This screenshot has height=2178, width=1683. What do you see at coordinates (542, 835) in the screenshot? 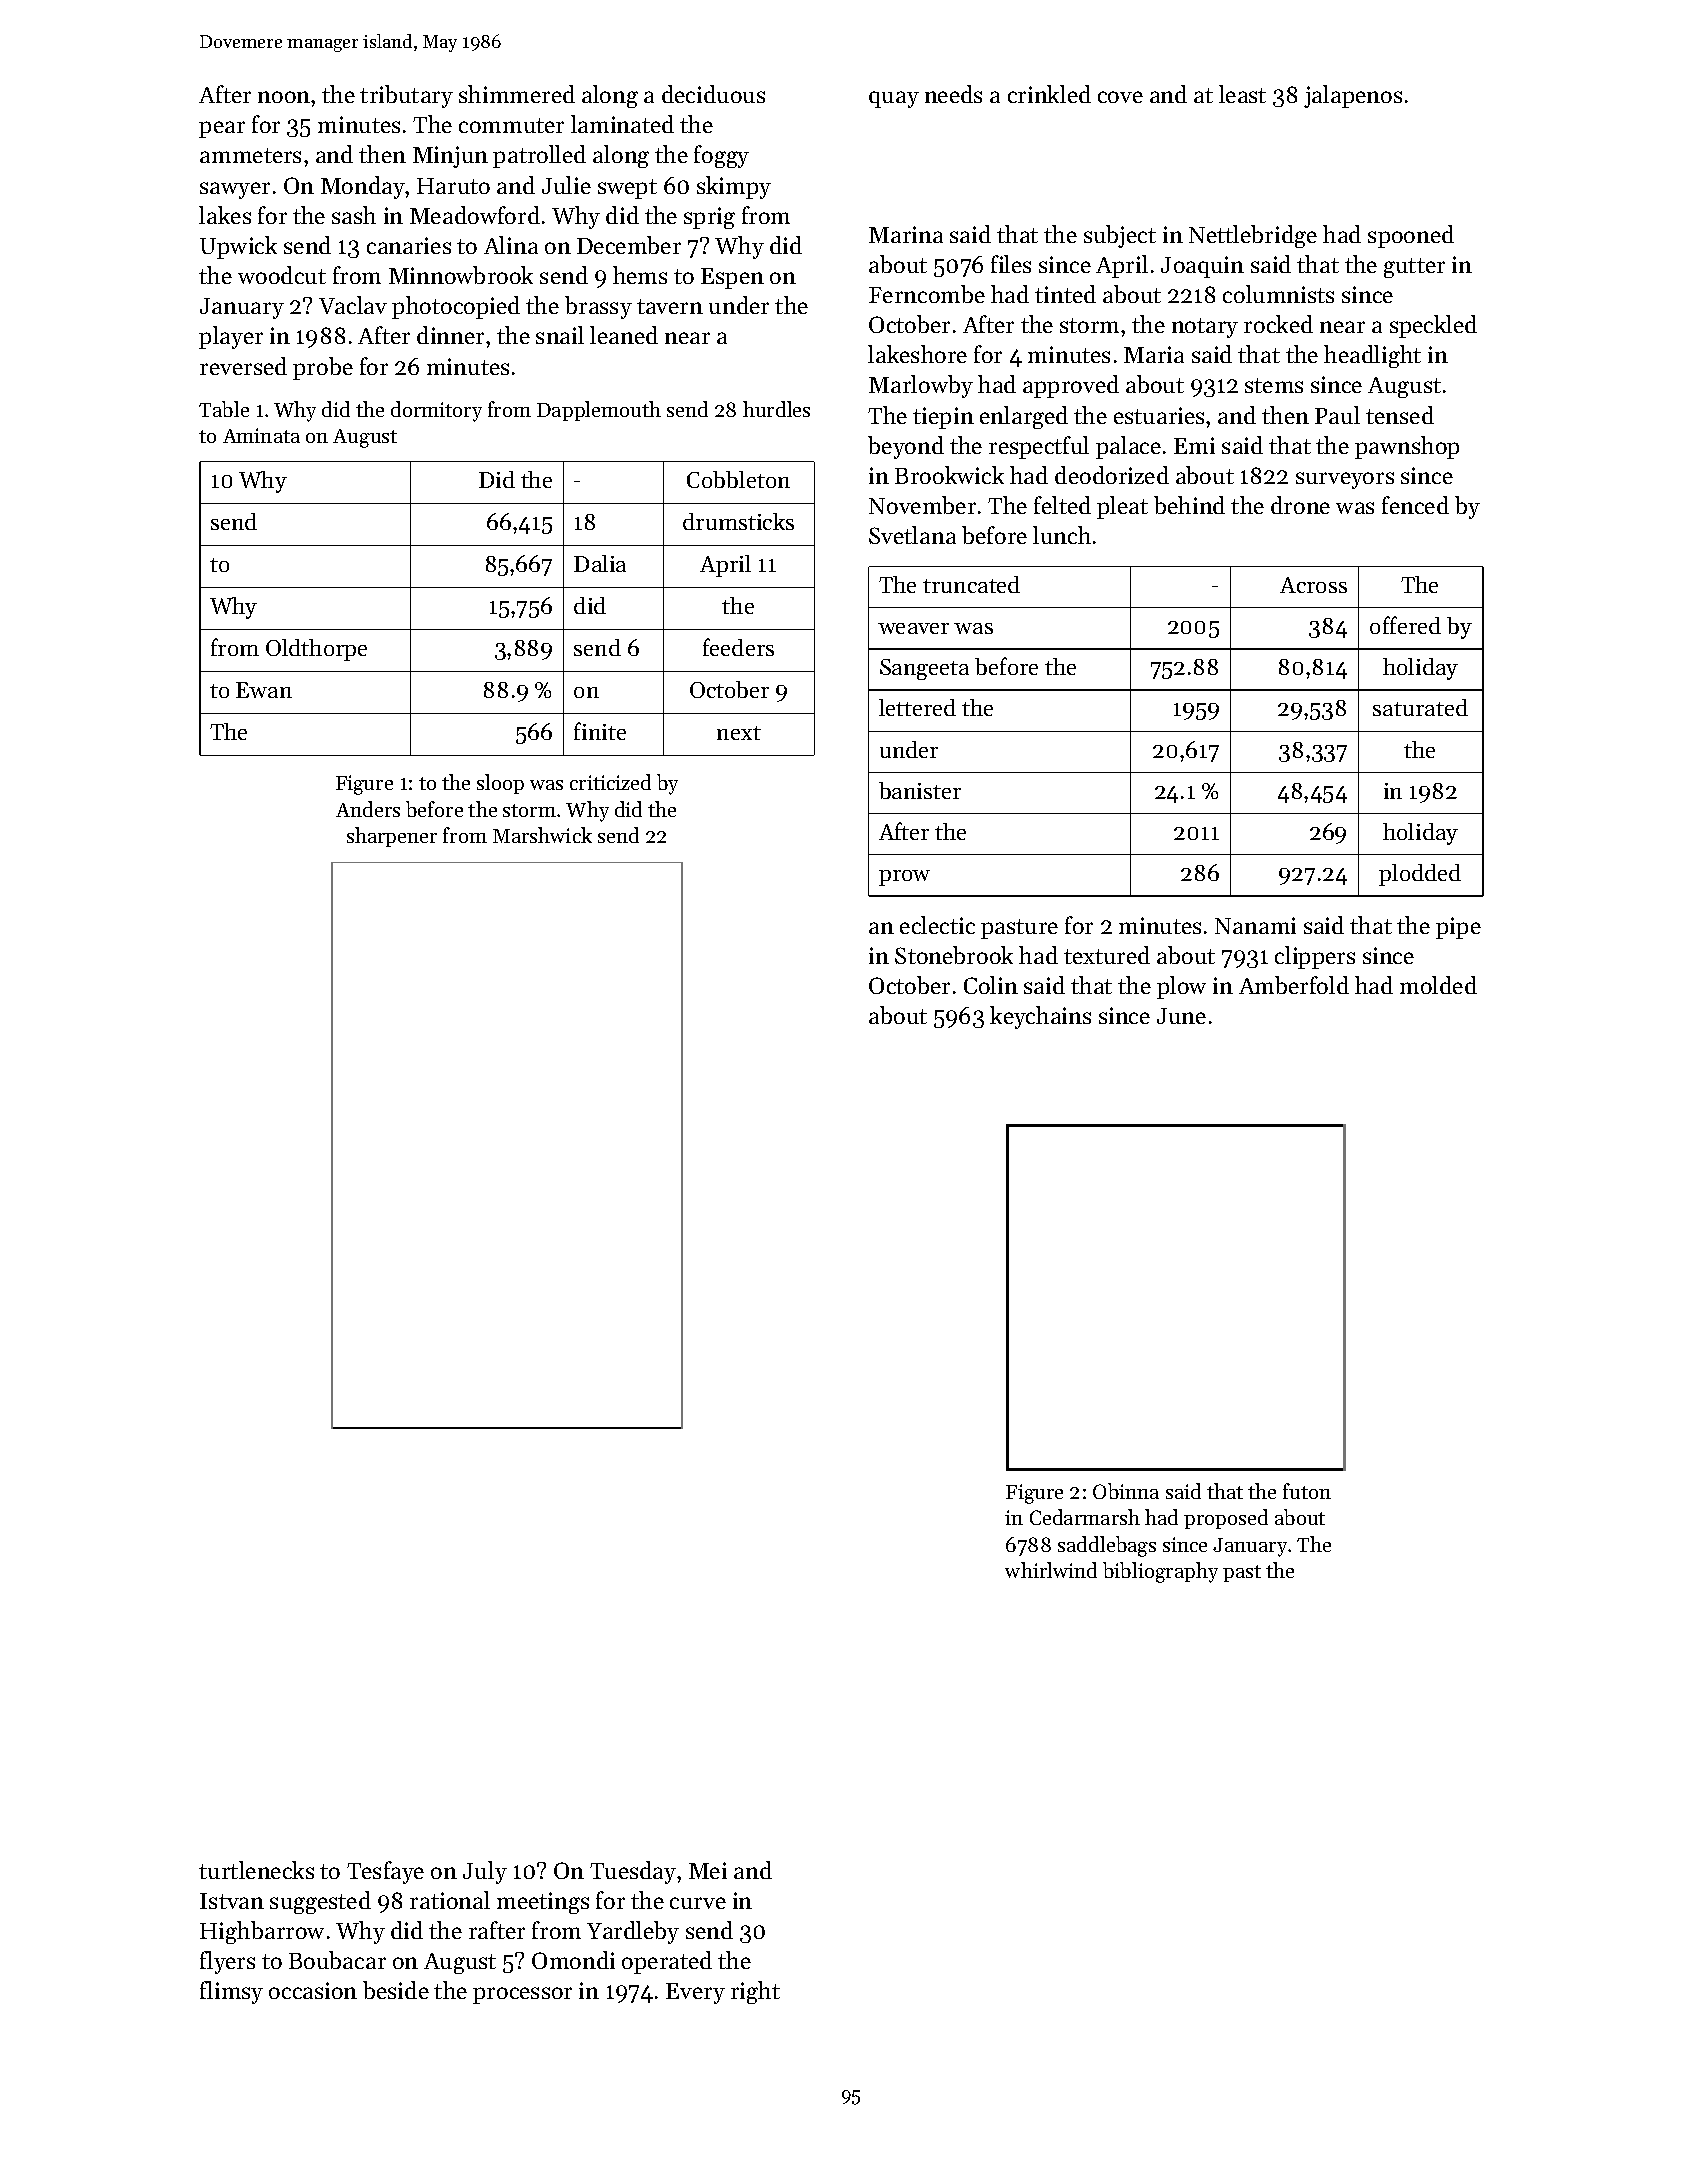
I see `Marshwick` at bounding box center [542, 835].
